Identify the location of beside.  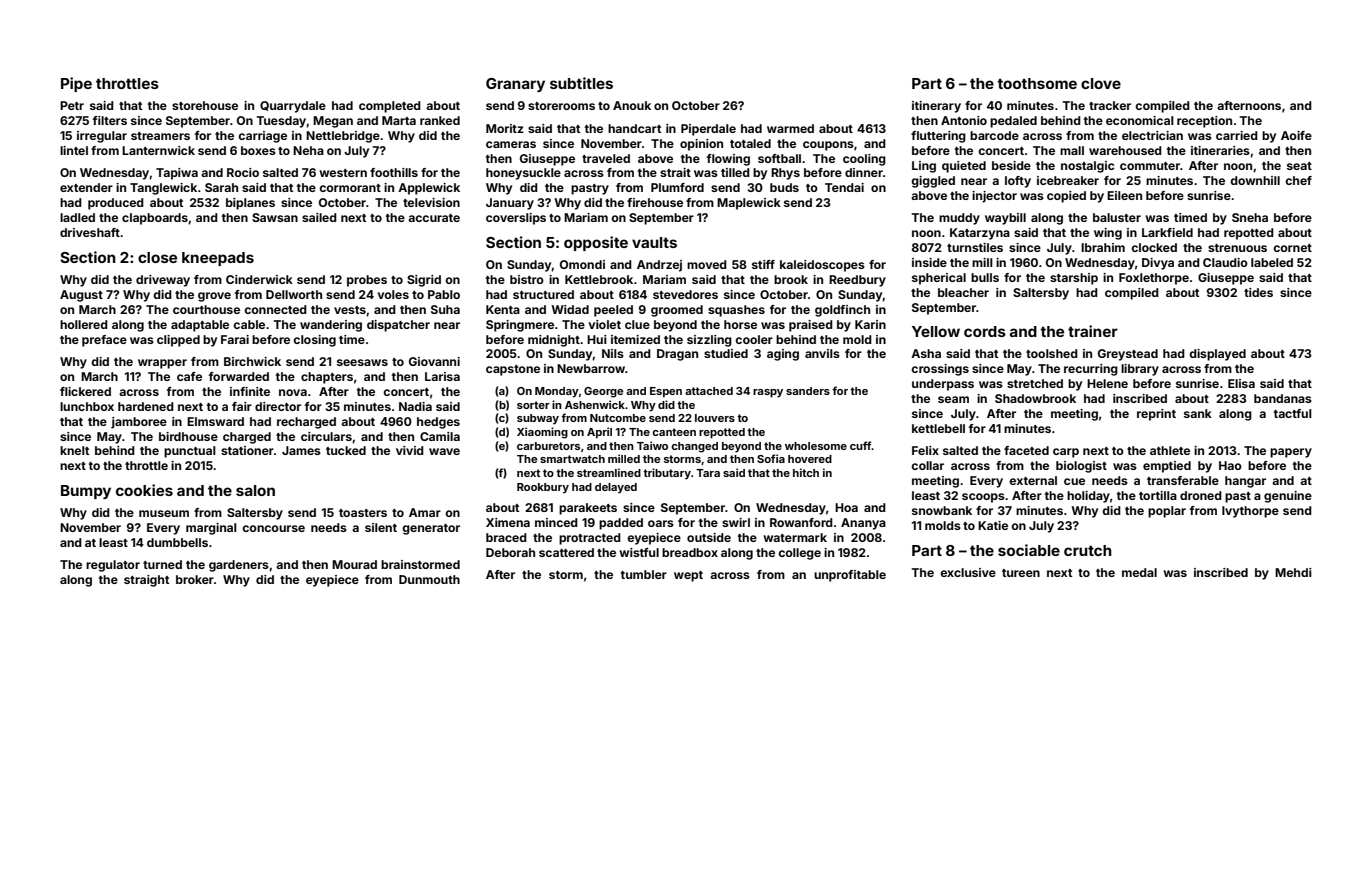
(1011, 165).
